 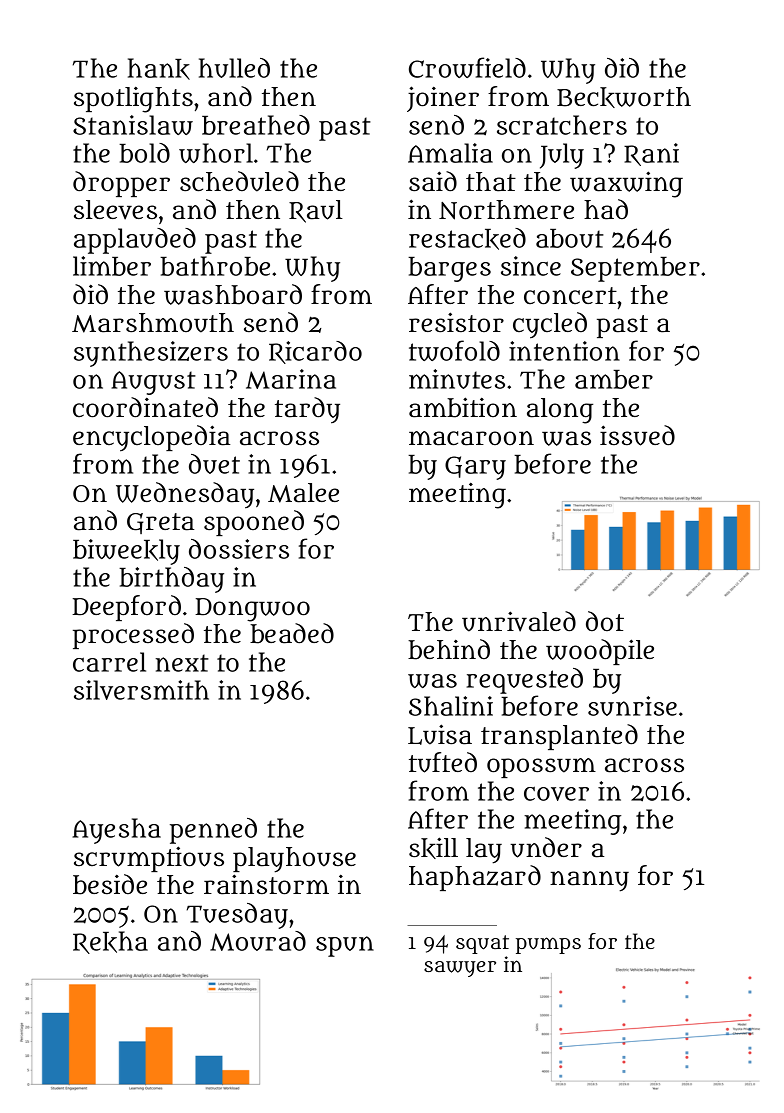 I want to click on skill, so click(x=433, y=848).
